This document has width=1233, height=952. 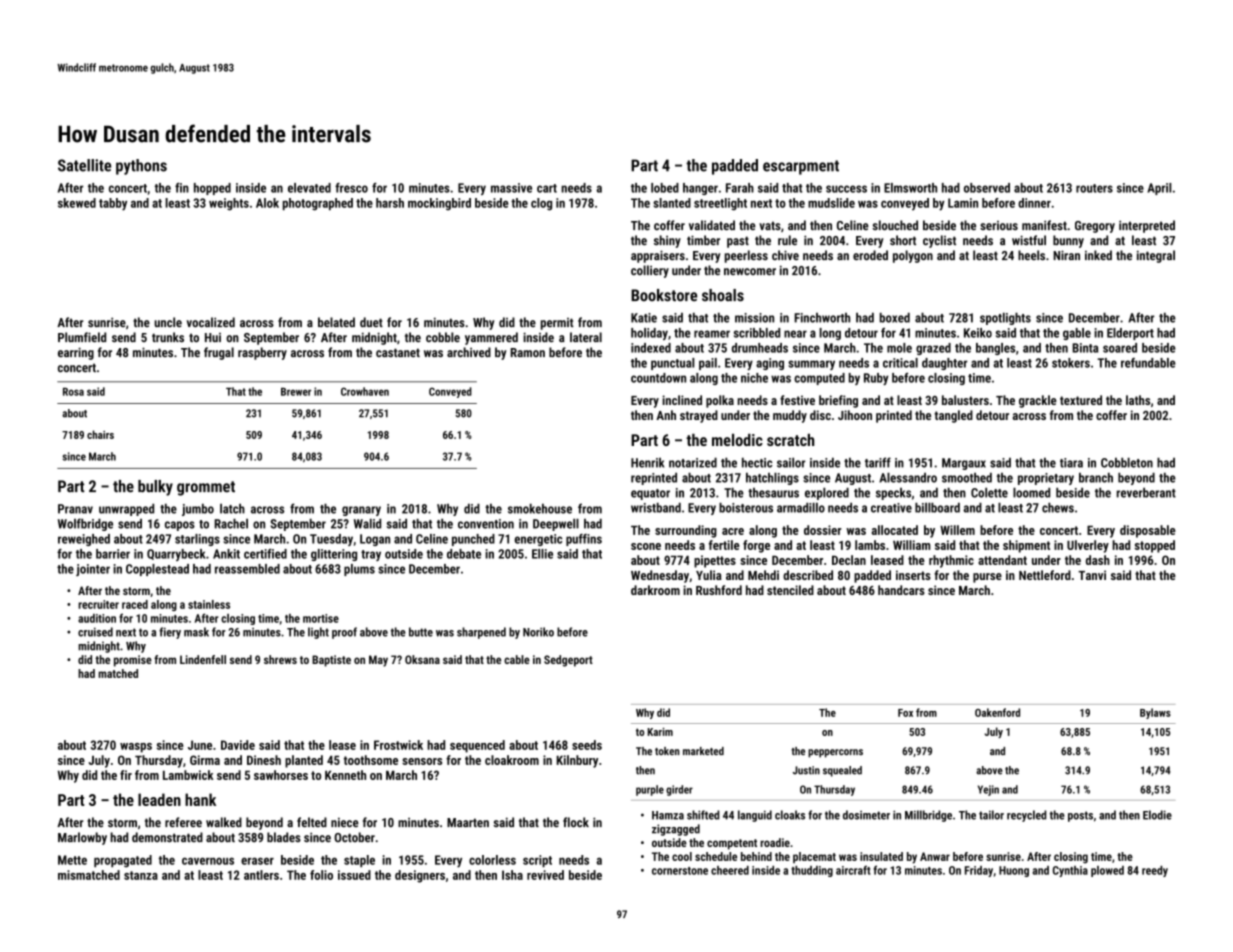 I want to click on branch, so click(x=1096, y=477).
